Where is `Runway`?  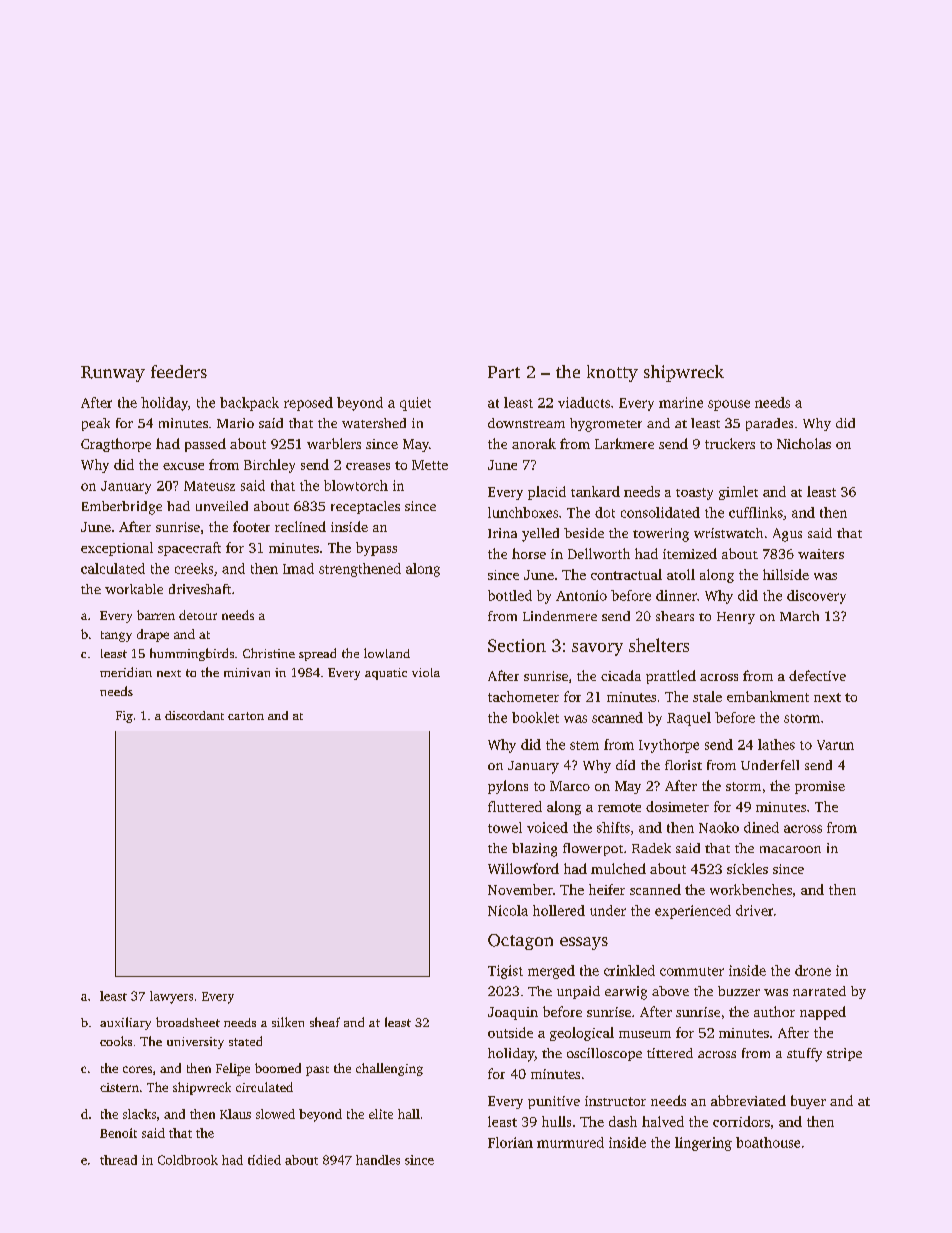
Runway is located at coordinates (113, 374).
